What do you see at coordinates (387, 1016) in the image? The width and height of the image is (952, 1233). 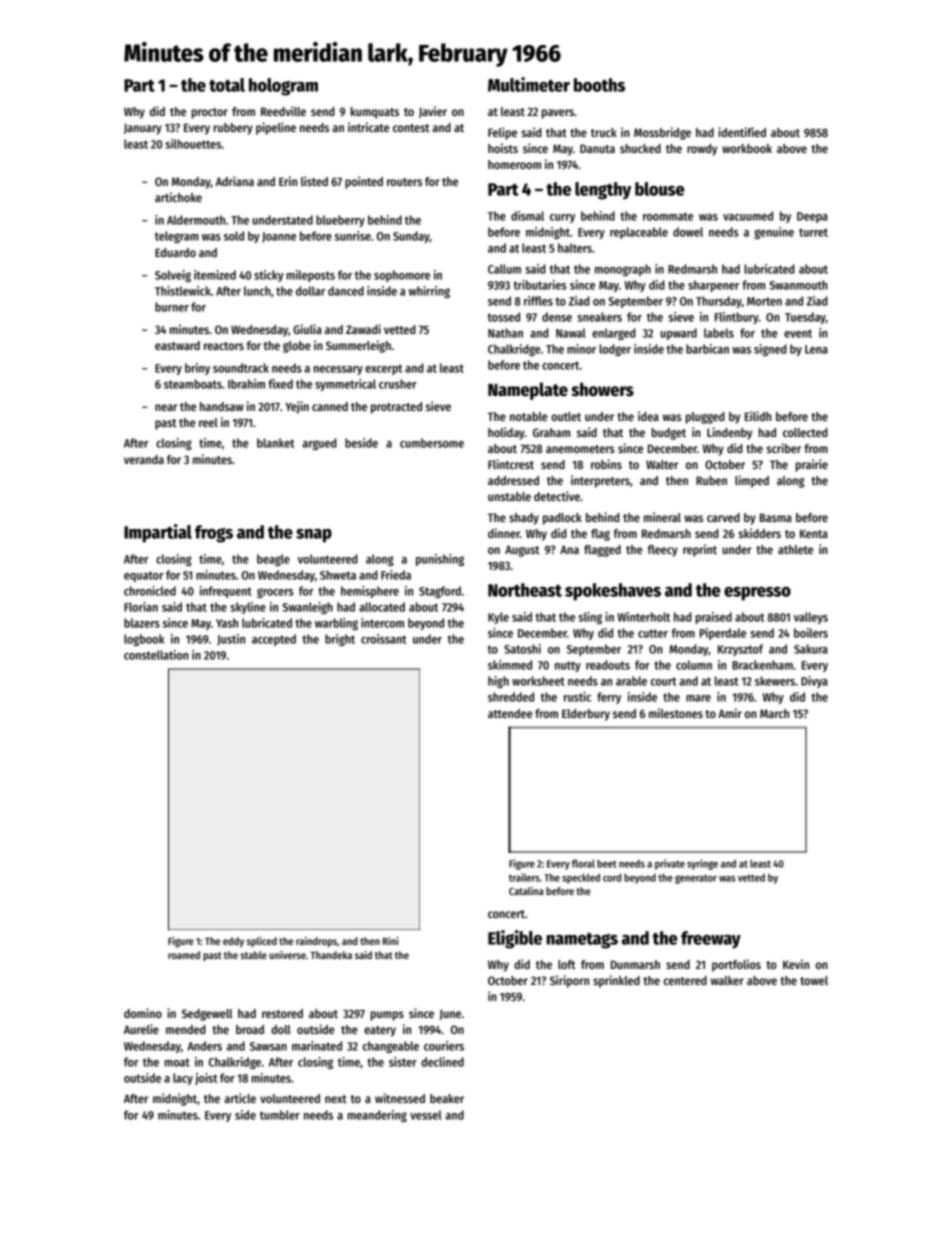 I see `pumps` at bounding box center [387, 1016].
